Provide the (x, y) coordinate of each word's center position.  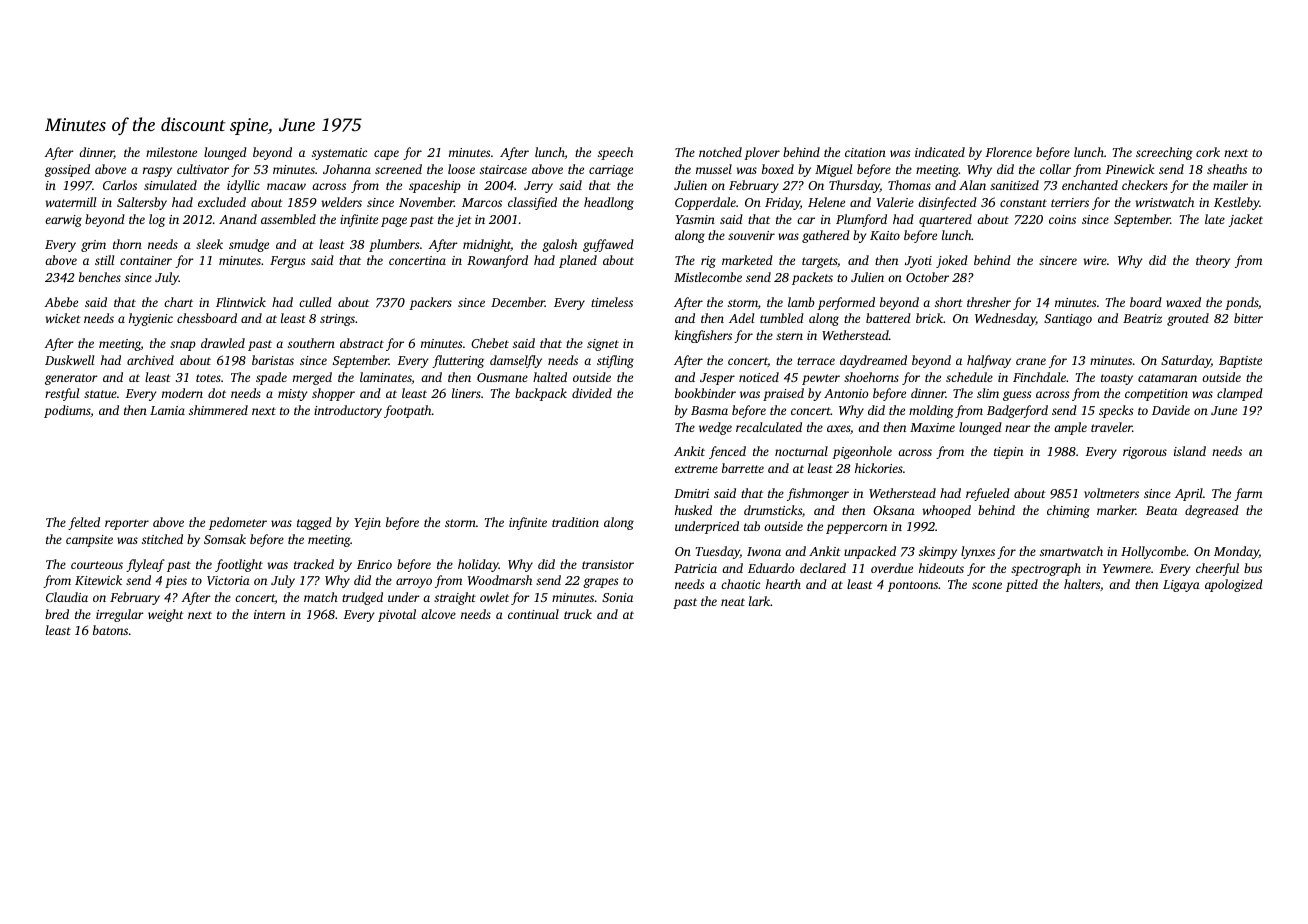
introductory (348, 411)
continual (533, 614)
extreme (696, 469)
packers (430, 303)
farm (1248, 494)
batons (110, 630)
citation (865, 152)
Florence (1008, 152)
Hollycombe (1153, 552)
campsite (89, 541)
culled (315, 302)
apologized (1234, 585)
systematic (339, 154)
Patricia (695, 568)
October (927, 277)
